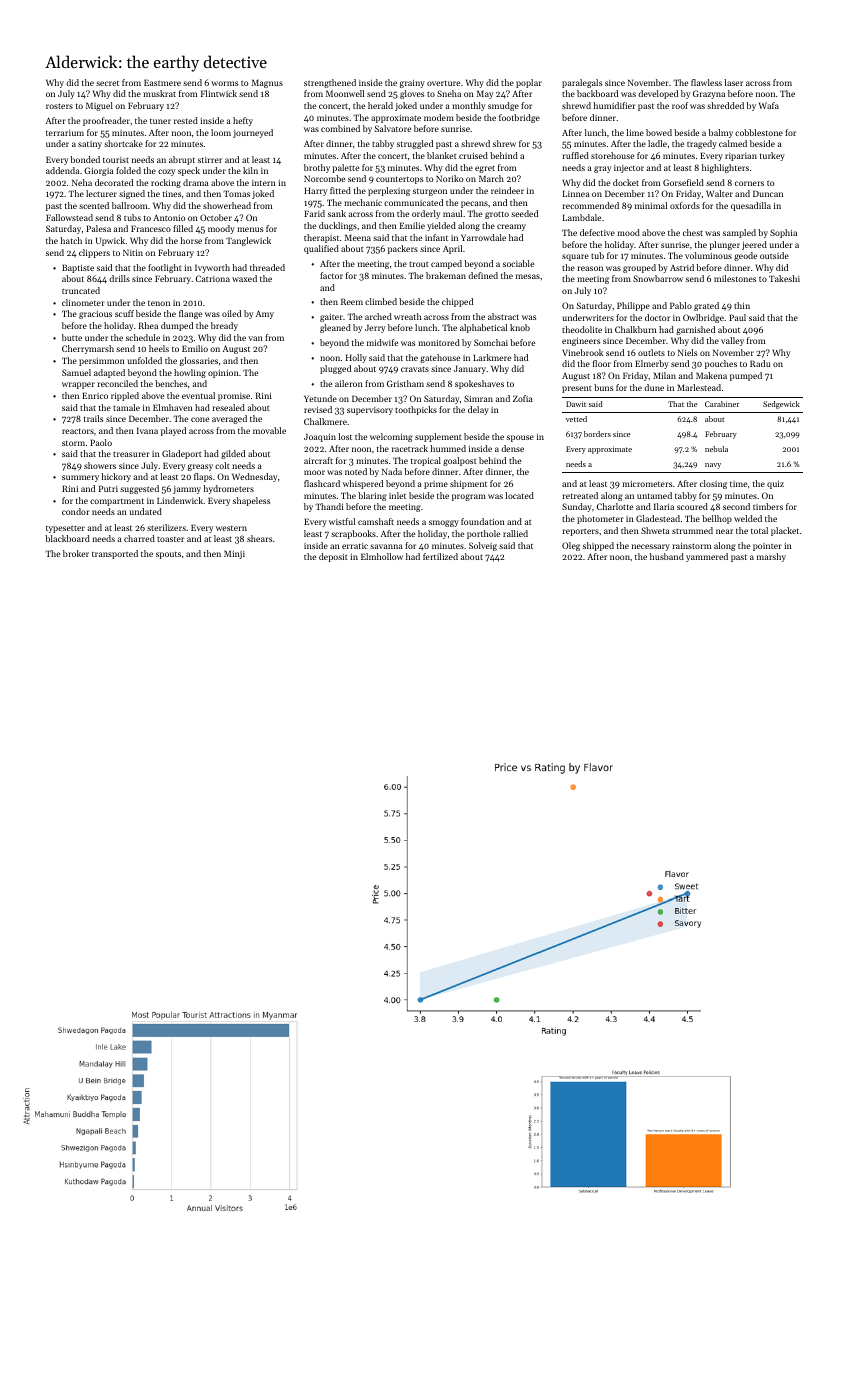  What do you see at coordinates (759, 132) in the page?
I see `cobblestone` at bounding box center [759, 132].
